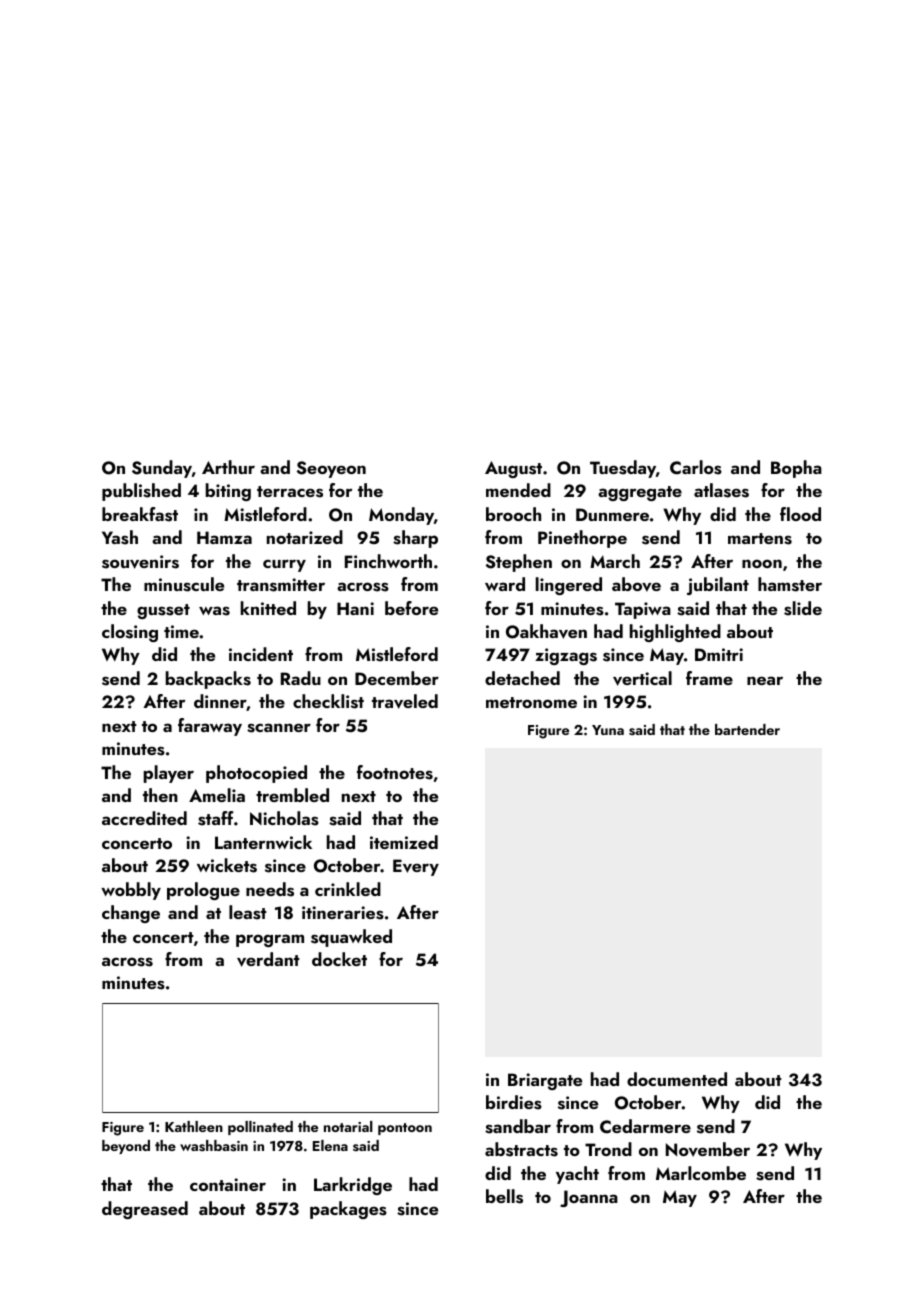  What do you see at coordinates (416, 867) in the screenshot?
I see `Every` at bounding box center [416, 867].
